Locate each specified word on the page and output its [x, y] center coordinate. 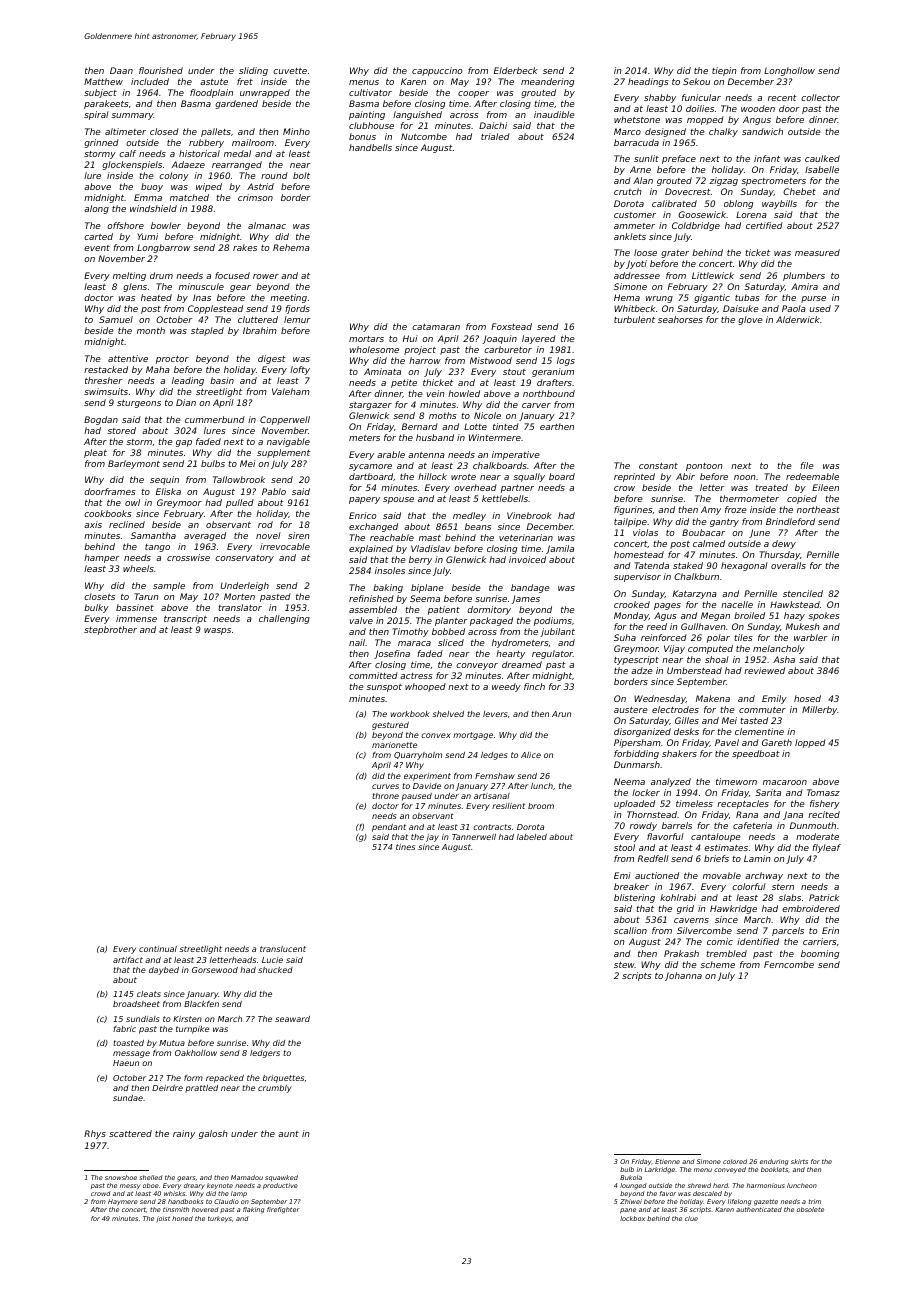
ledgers [265, 1054]
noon [745, 477]
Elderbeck [516, 70]
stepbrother [110, 630]
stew [624, 965]
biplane [427, 588]
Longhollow [789, 71]
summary [132, 116]
